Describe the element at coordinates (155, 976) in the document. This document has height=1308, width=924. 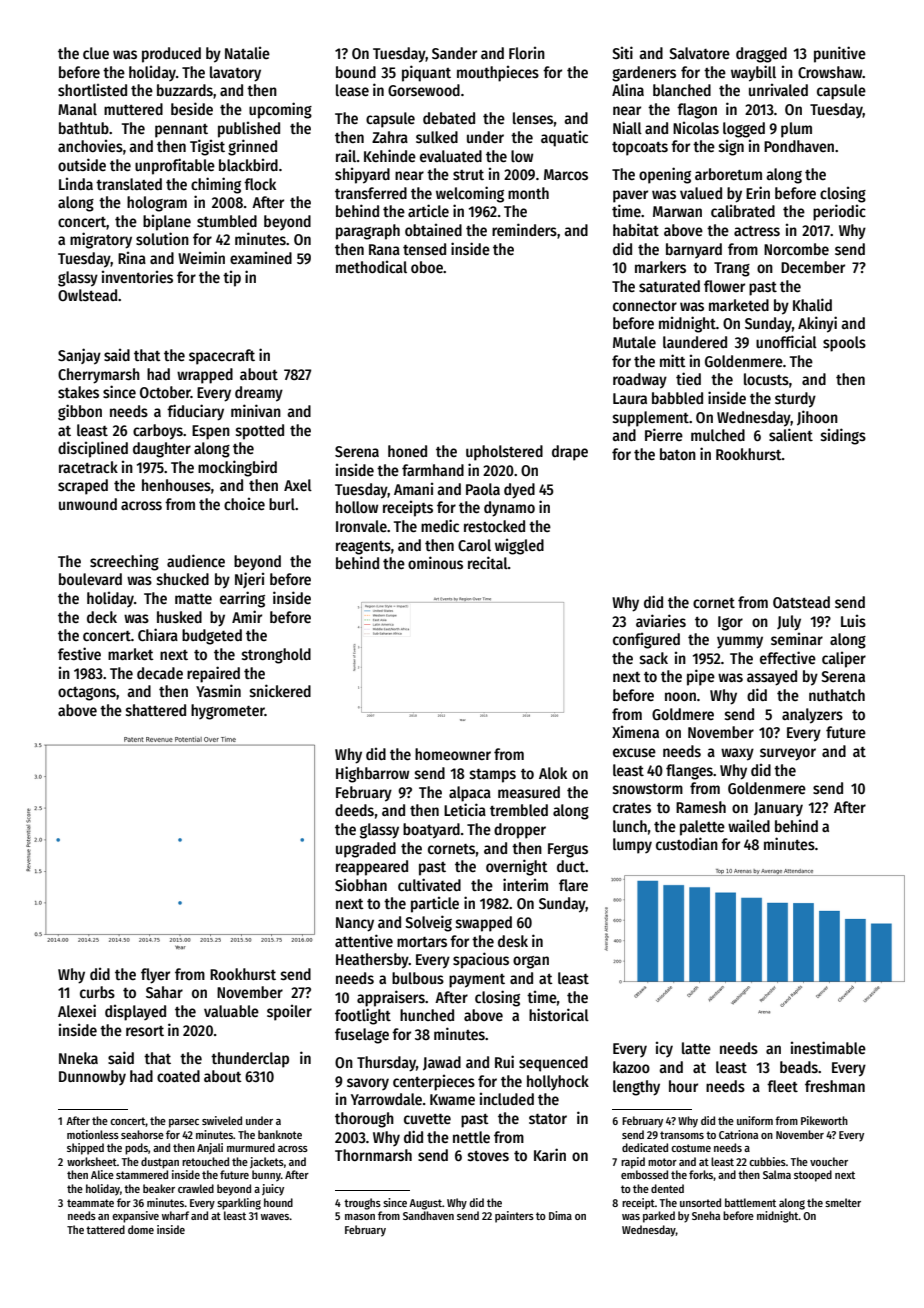
I see `flyer` at that location.
